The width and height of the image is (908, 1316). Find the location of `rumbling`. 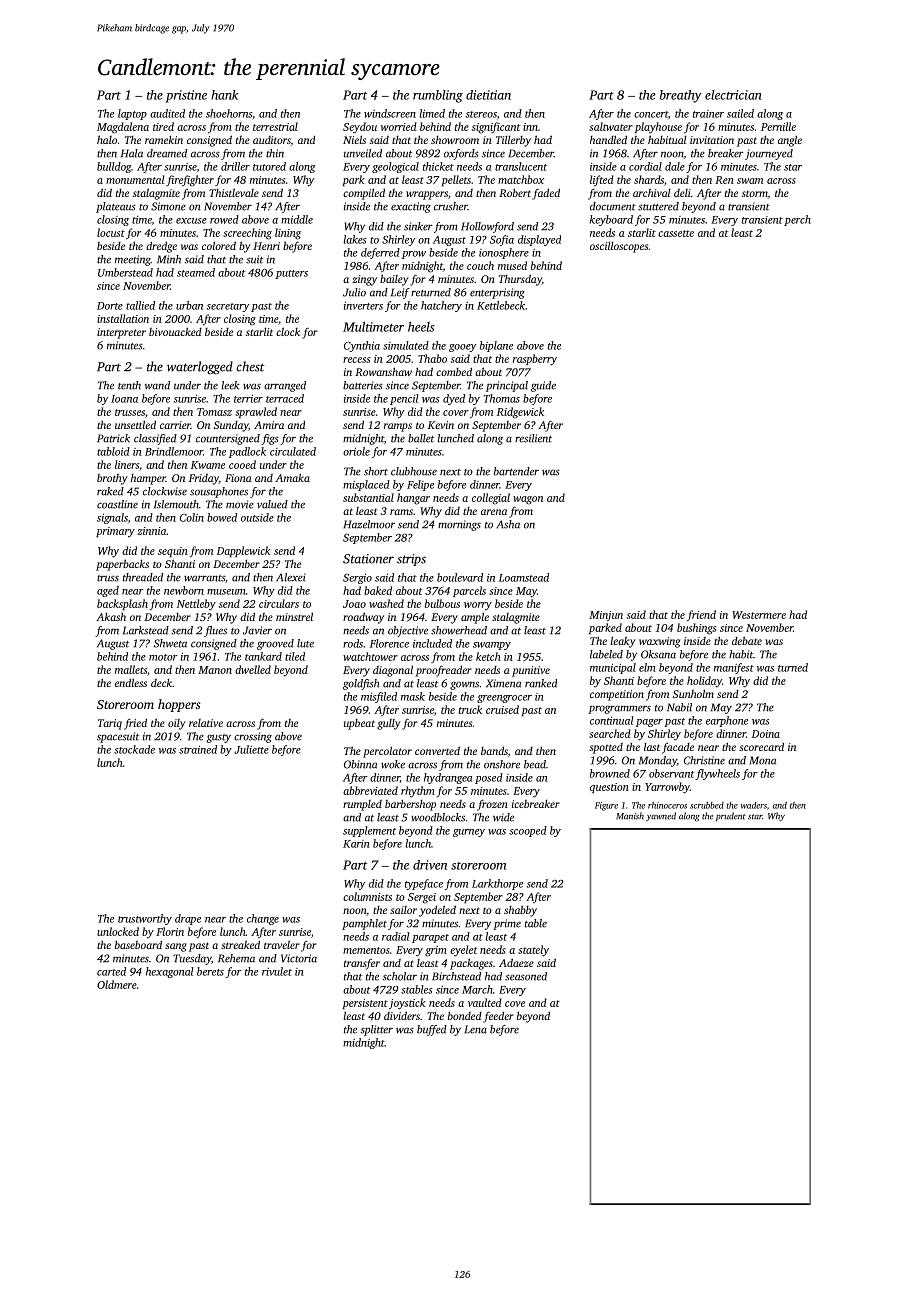

rumbling is located at coordinates (438, 96).
